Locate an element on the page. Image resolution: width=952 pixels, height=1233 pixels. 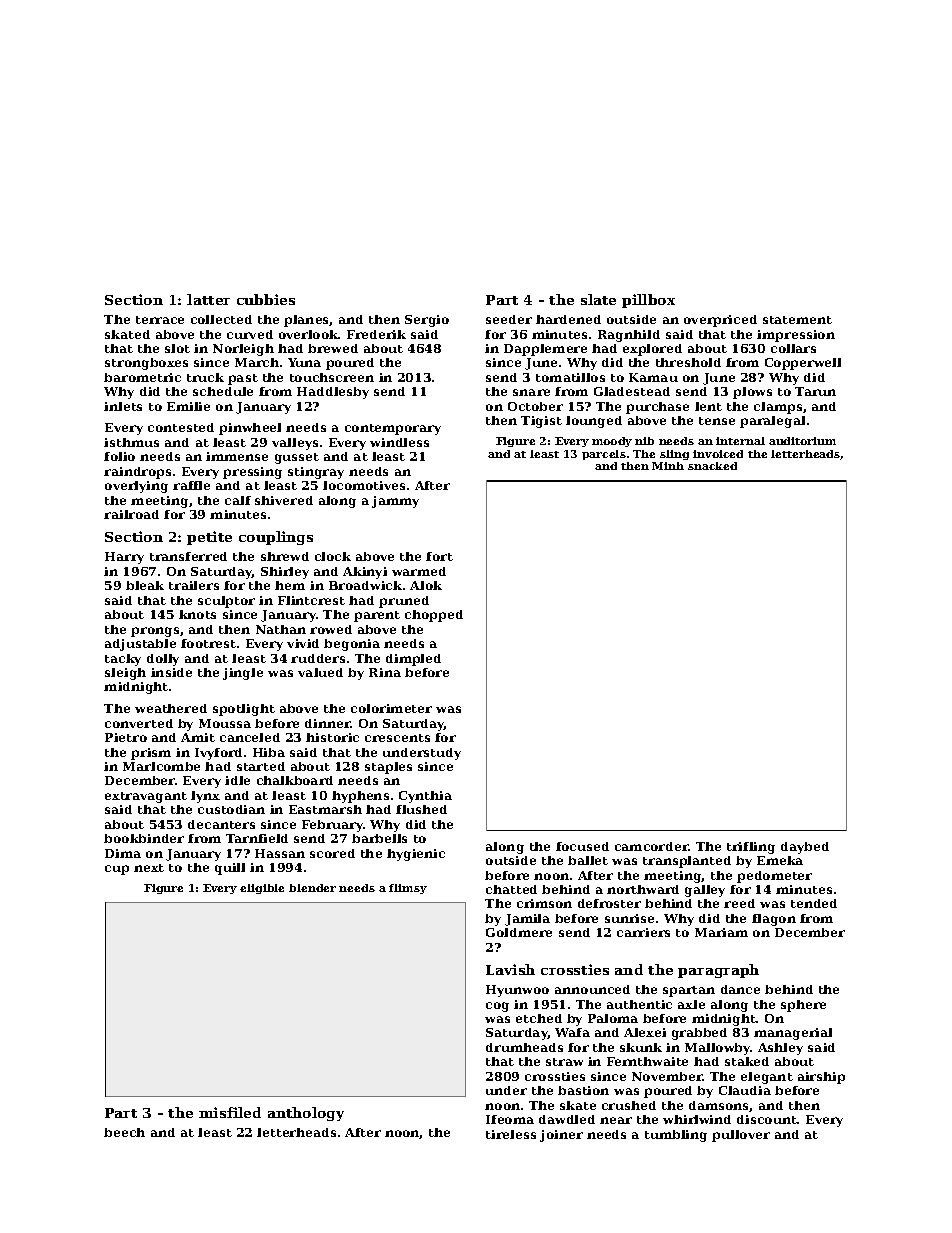
Dima is located at coordinates (123, 853).
